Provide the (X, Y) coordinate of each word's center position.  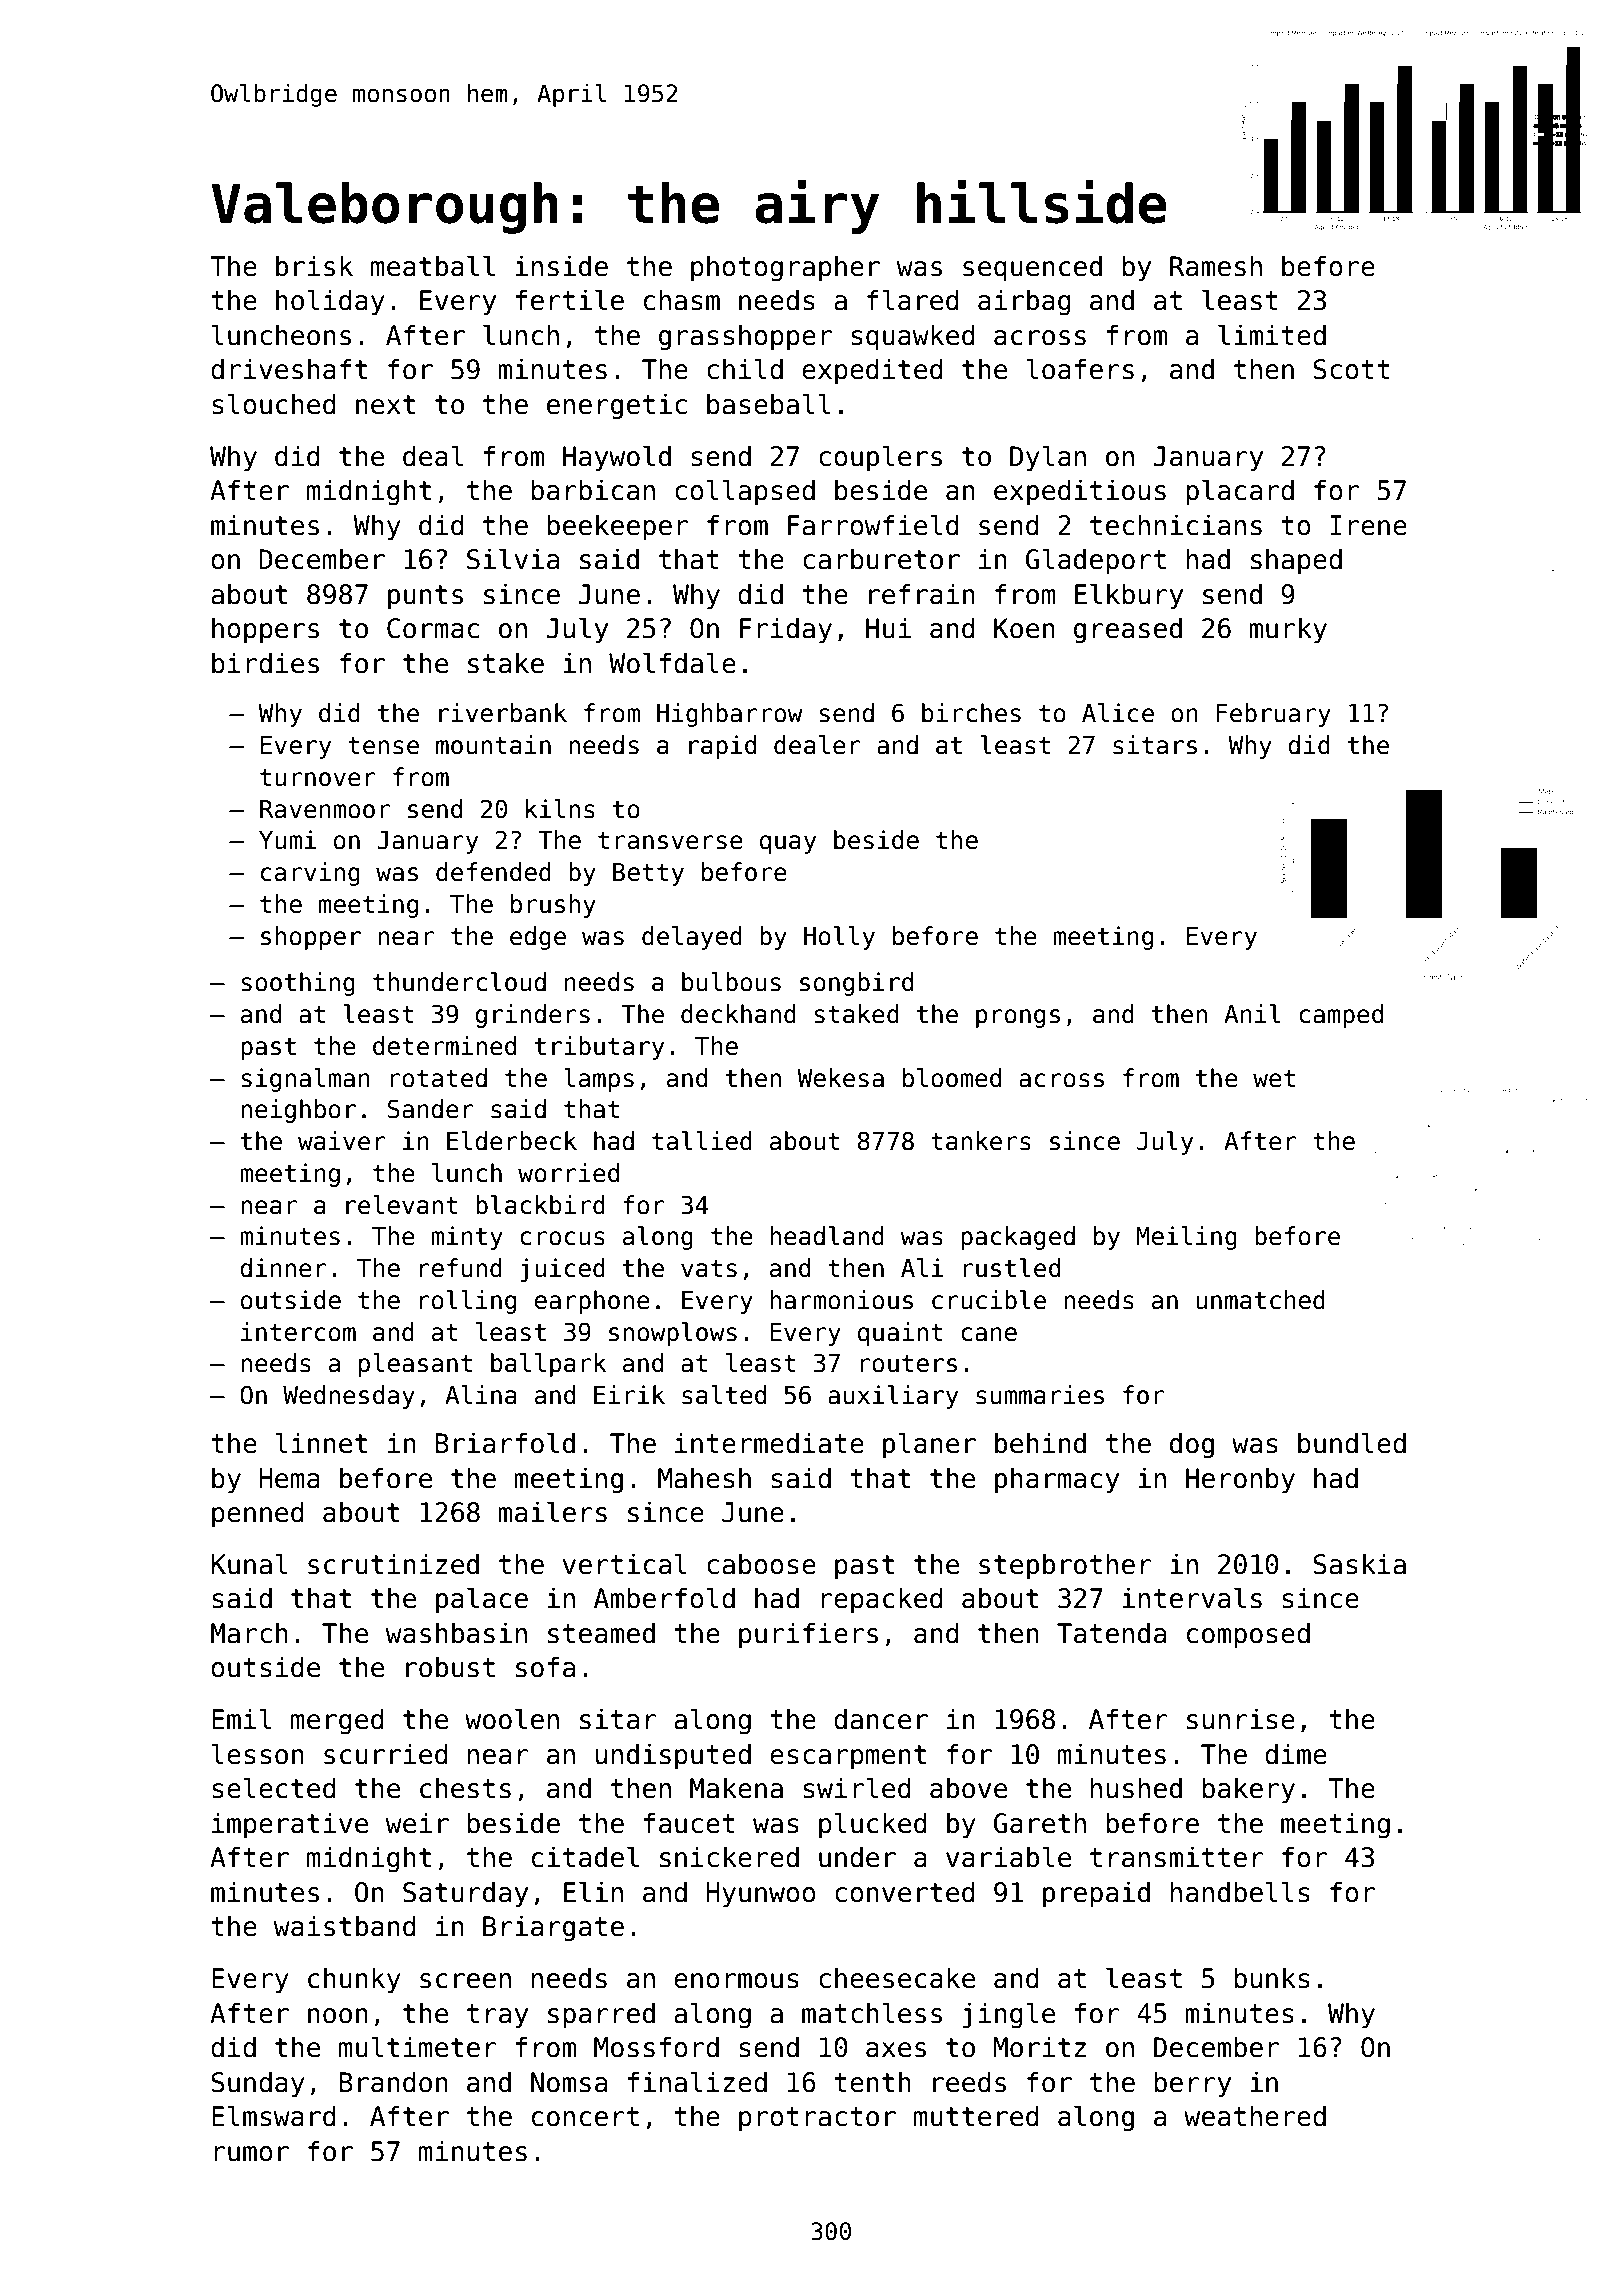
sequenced (1032, 268)
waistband (345, 1926)
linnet (321, 1443)
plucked (873, 1825)
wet (1274, 1079)
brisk (314, 266)
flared (913, 300)
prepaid (1096, 1894)
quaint (900, 1334)
